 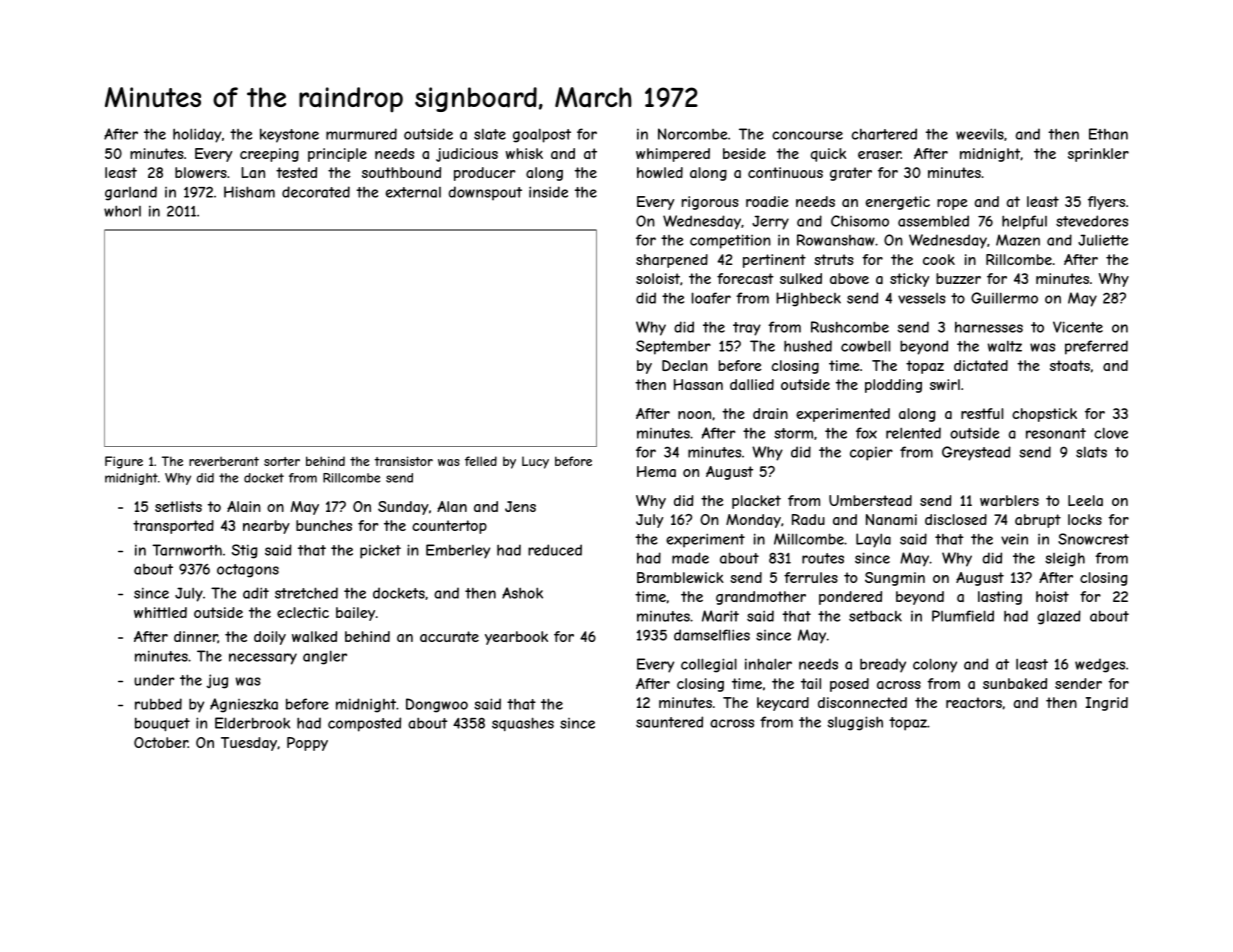 I want to click on Ethan, so click(x=1108, y=134).
